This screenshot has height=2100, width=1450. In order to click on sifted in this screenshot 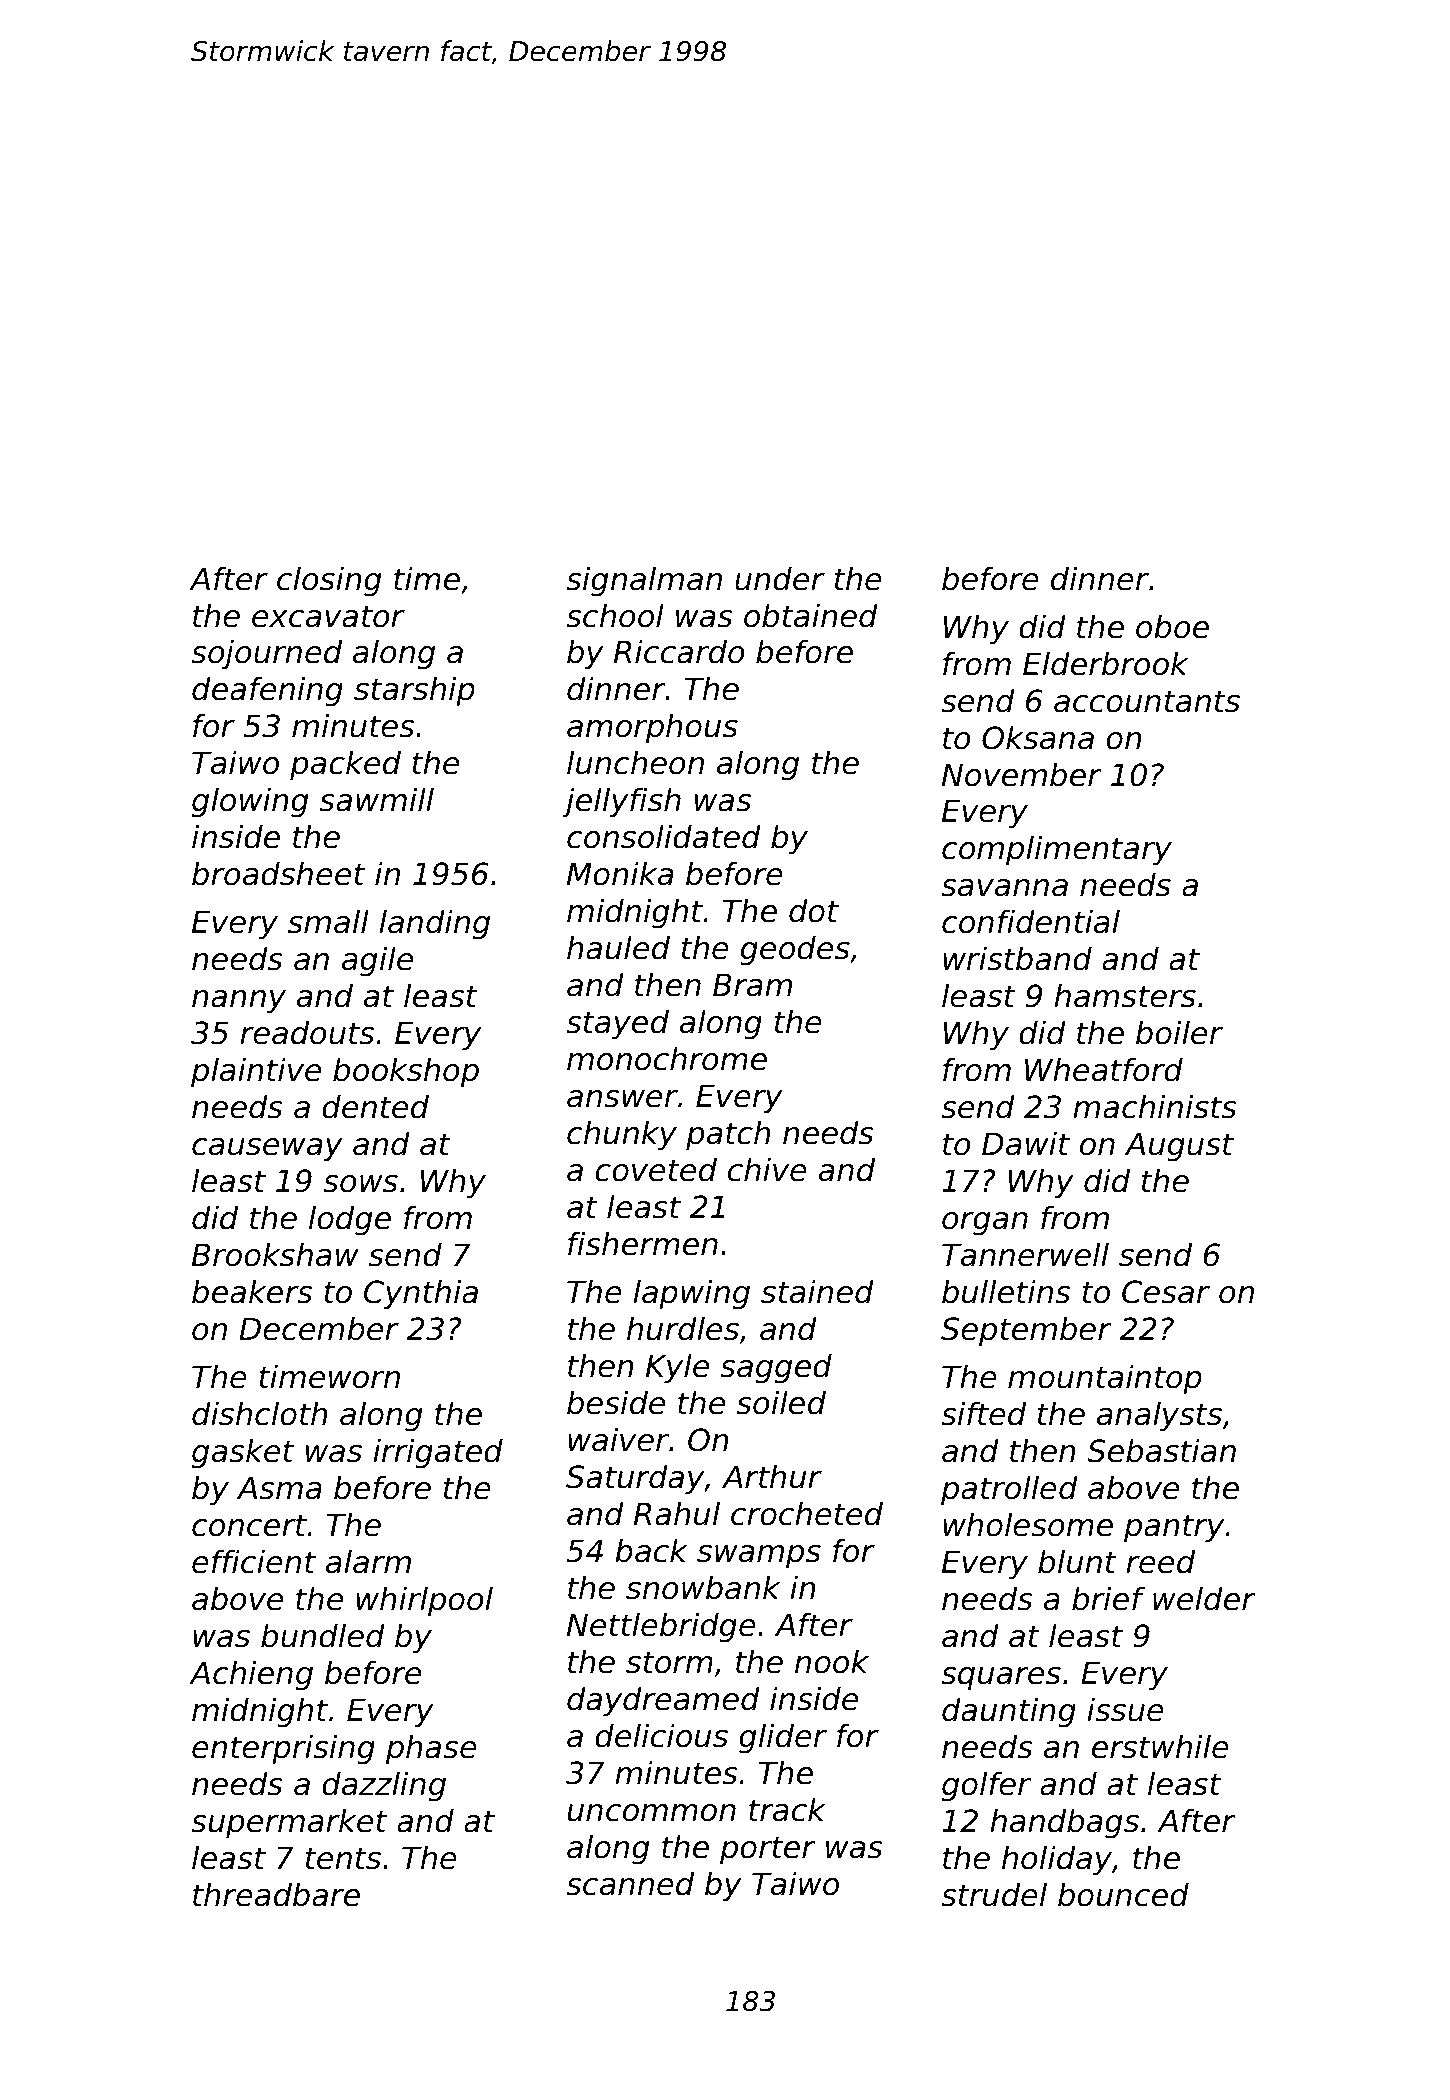, I will do `click(983, 1414)`.
